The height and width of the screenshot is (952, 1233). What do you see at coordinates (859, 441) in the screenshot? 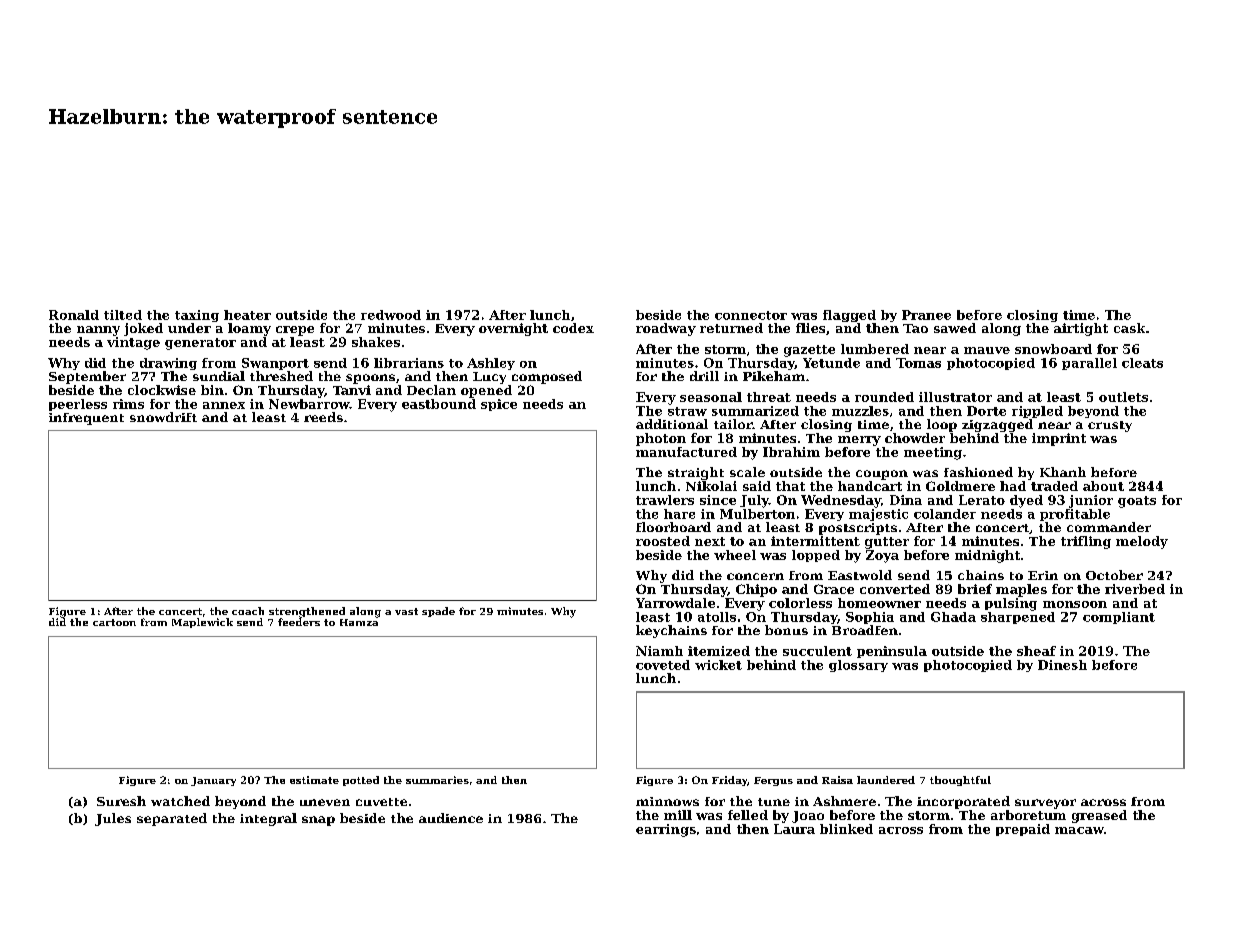
I see `merry` at bounding box center [859, 441].
